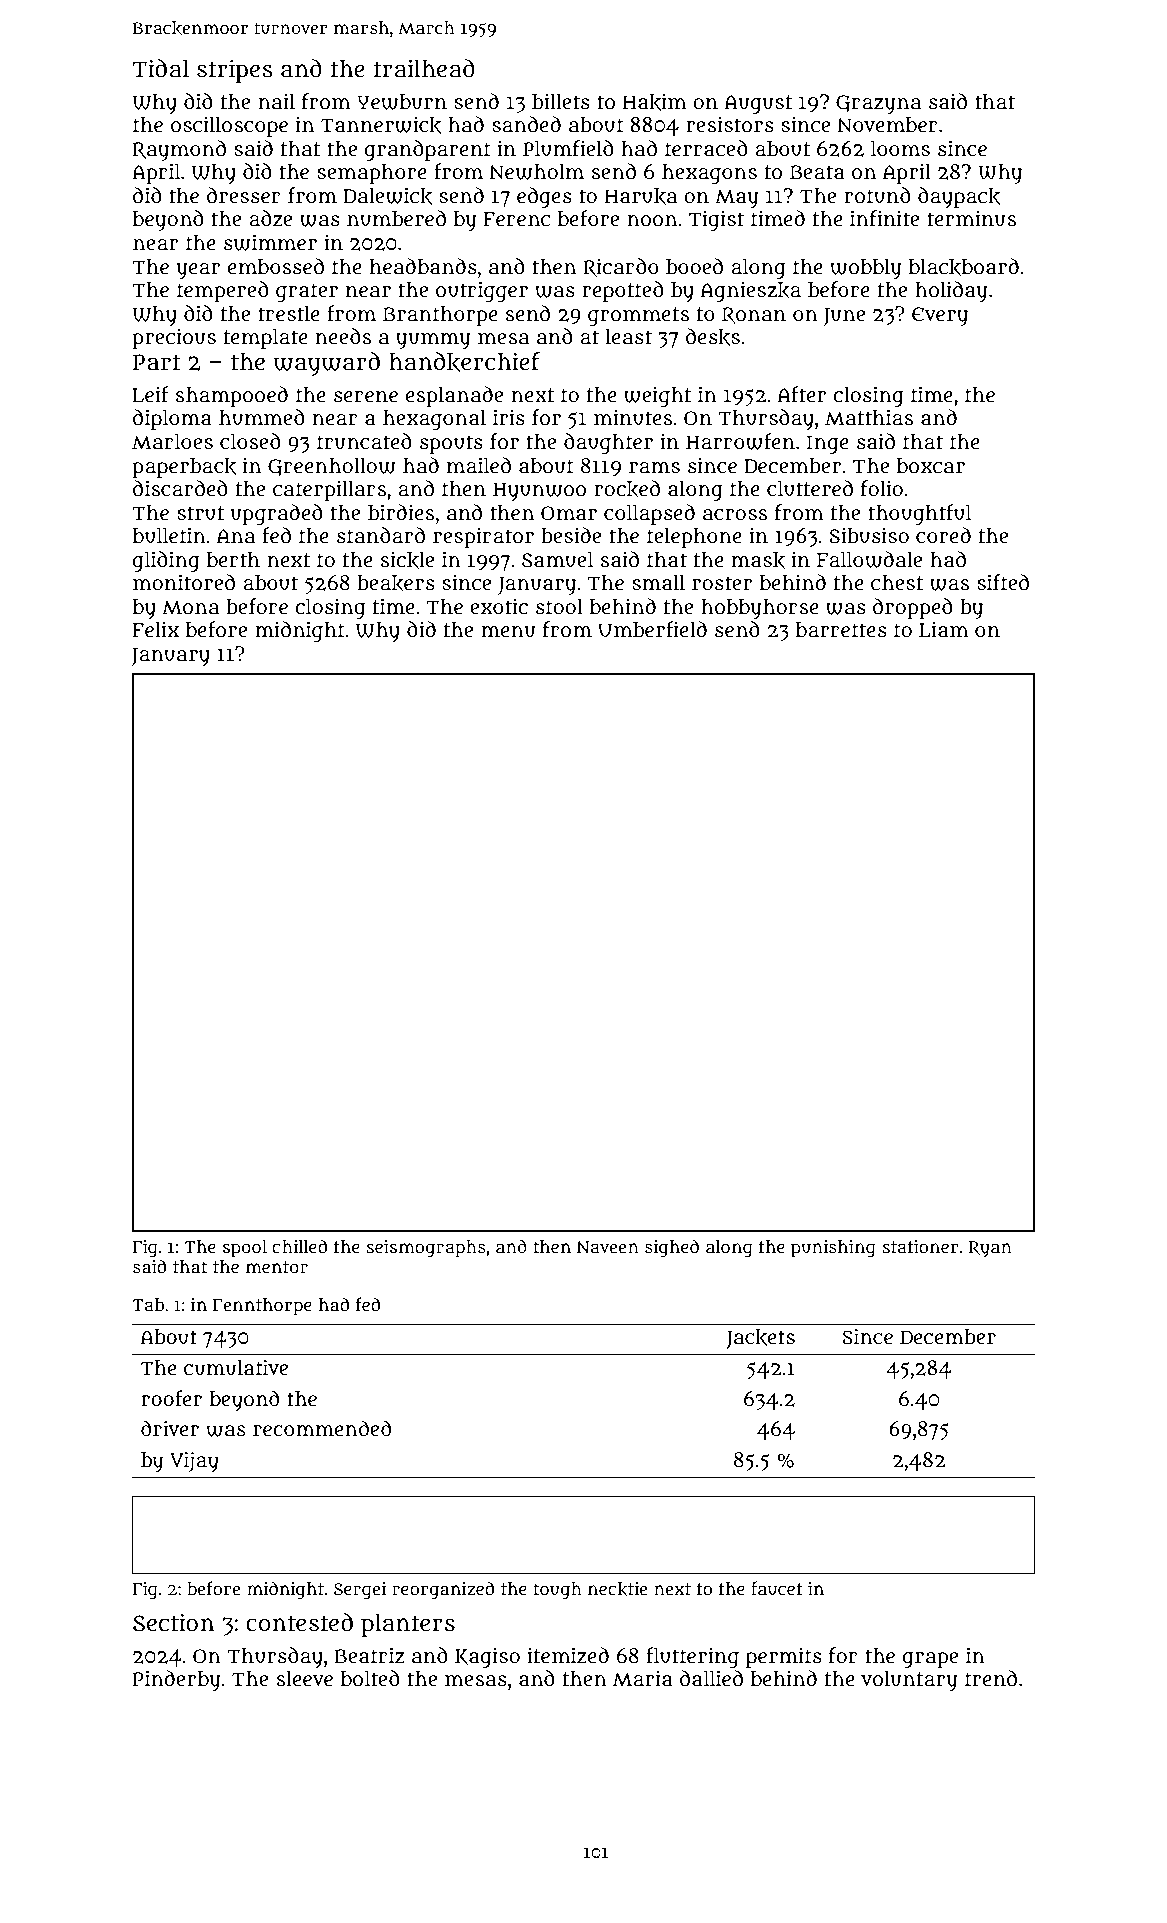 The width and height of the screenshot is (1167, 1923). Describe the element at coordinates (869, 559) in the screenshot. I see `Fallowdale` at that location.
